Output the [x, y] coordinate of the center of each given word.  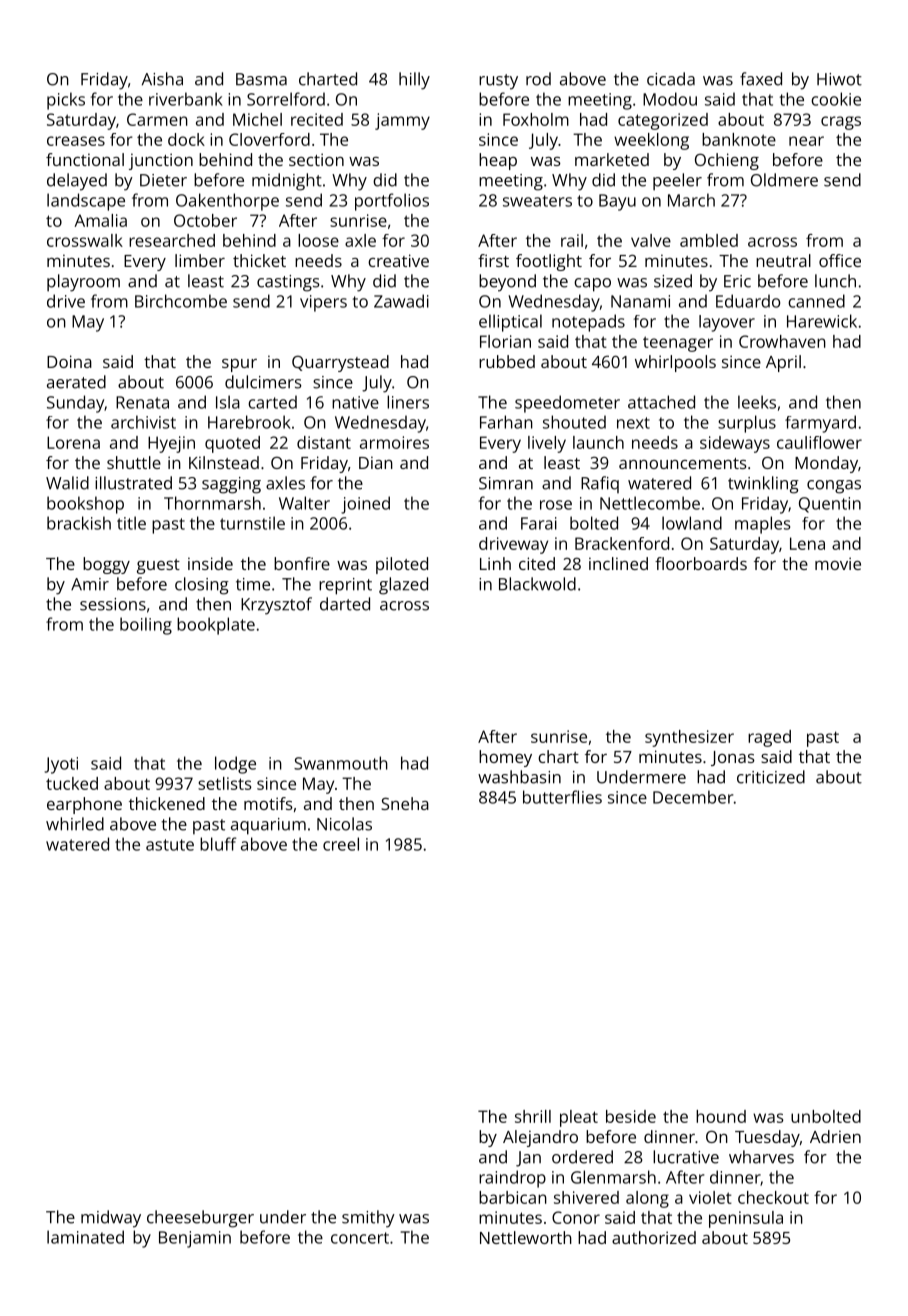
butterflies [562, 797]
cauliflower [819, 442]
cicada [671, 79]
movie [838, 563]
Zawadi [401, 301]
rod [538, 79]
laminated [85, 1237]
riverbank [186, 99]
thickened [167, 803]
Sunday [75, 404]
